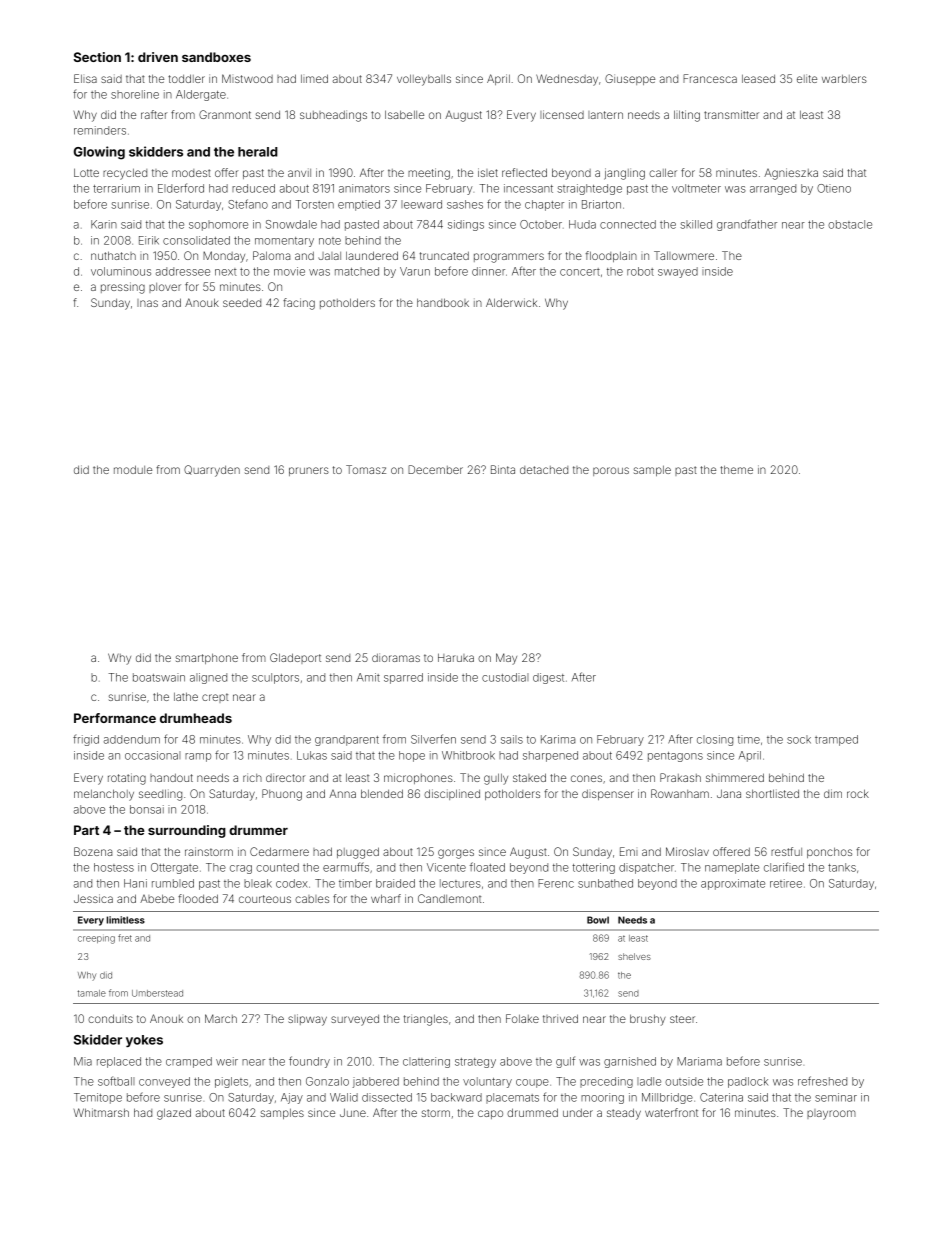 The height and width of the document is (1233, 952). Describe the element at coordinates (424, 80) in the document. I see `volleyballs` at that location.
